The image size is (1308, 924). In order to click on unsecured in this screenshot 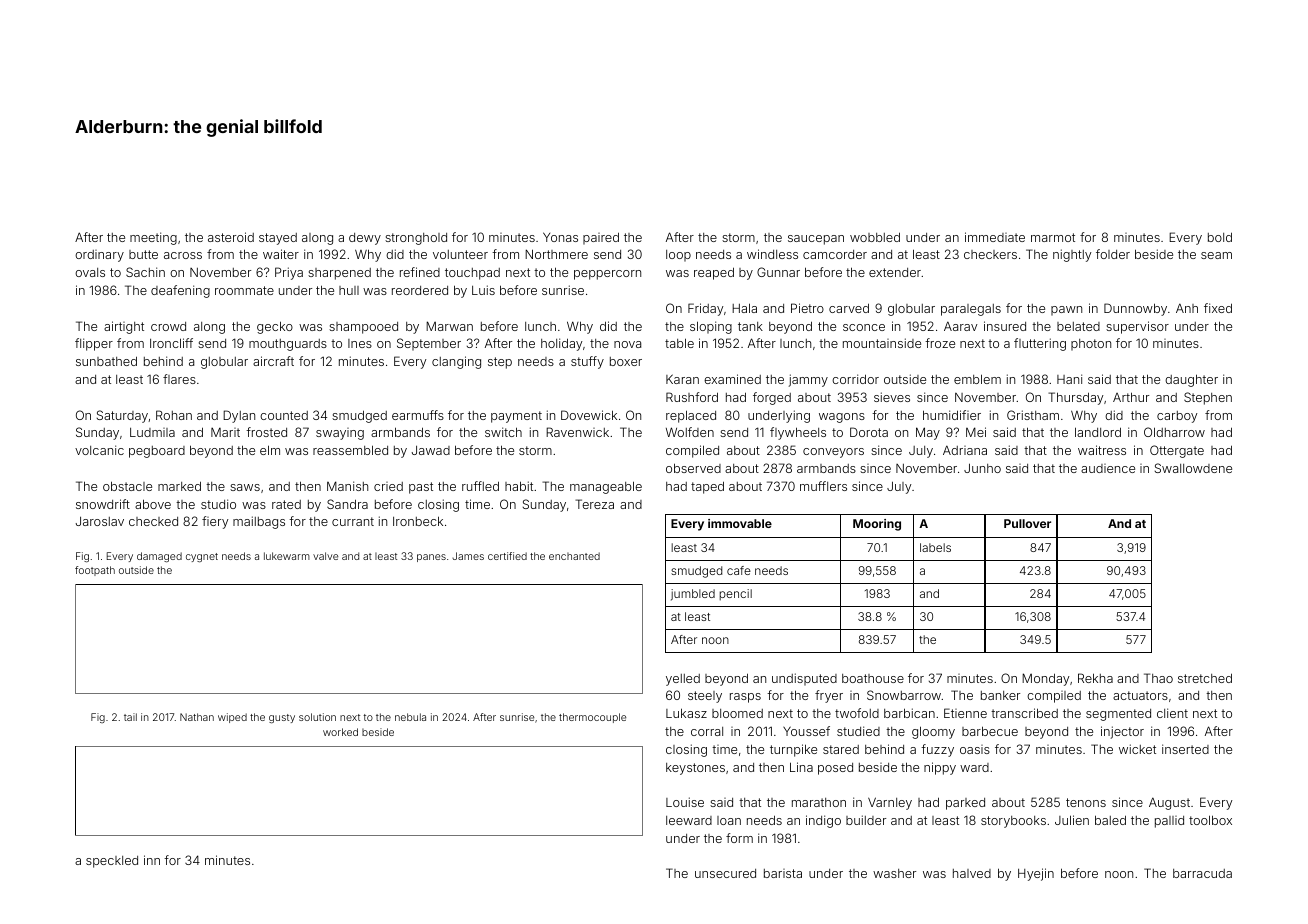, I will do `click(725, 873)`.
